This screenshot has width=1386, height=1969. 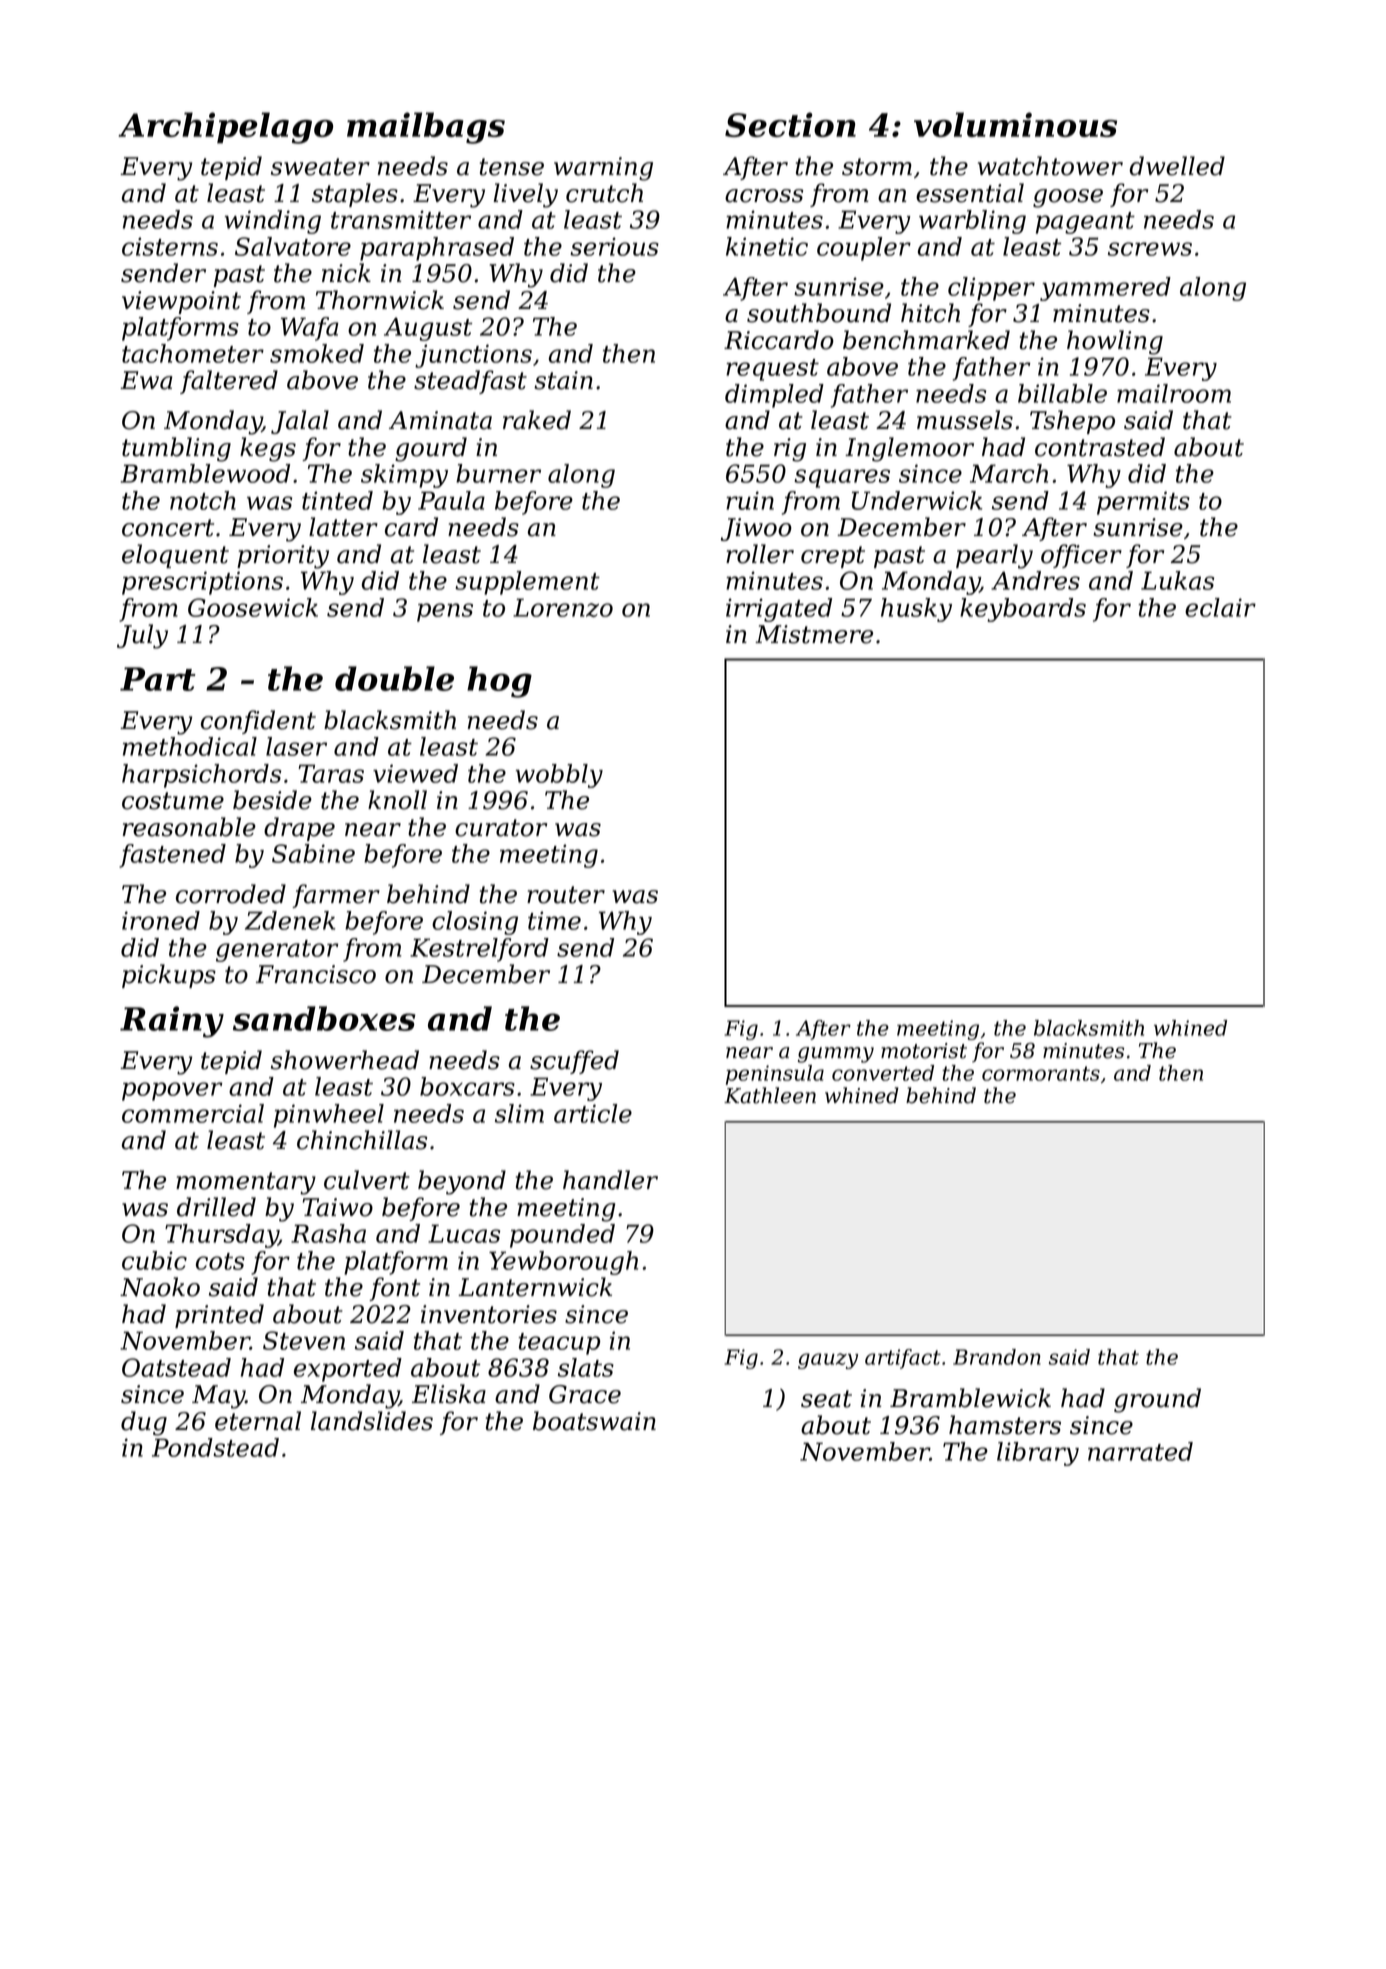 What do you see at coordinates (215, 1447) in the screenshot?
I see `Pondstead` at bounding box center [215, 1447].
